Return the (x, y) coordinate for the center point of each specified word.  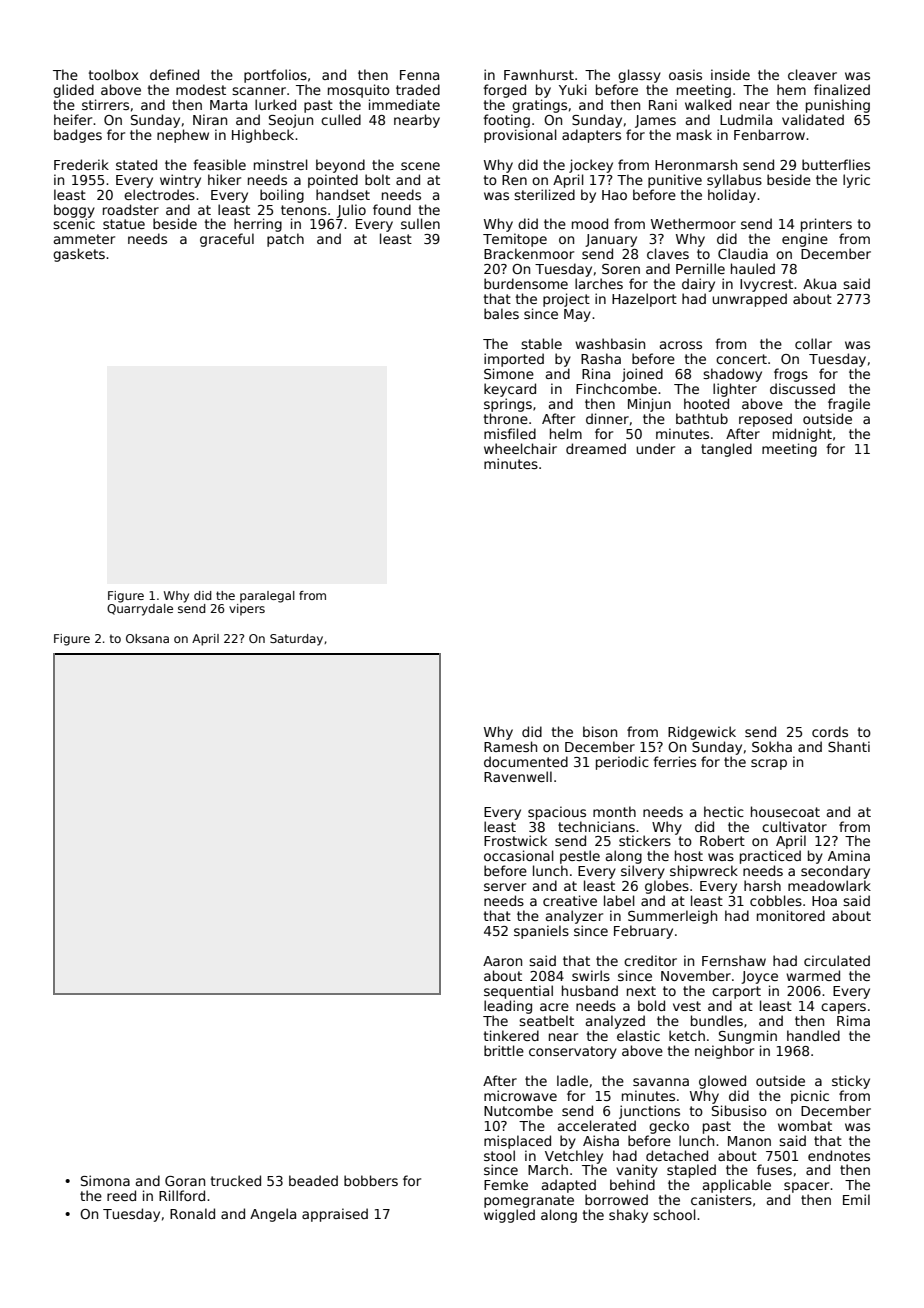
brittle (504, 1050)
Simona (105, 1180)
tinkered (511, 1035)
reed (121, 1195)
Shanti (849, 746)
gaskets (79, 255)
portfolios (275, 76)
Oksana (147, 638)
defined (174, 74)
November (696, 975)
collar (813, 343)
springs (508, 405)
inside (730, 74)
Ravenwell (518, 776)
